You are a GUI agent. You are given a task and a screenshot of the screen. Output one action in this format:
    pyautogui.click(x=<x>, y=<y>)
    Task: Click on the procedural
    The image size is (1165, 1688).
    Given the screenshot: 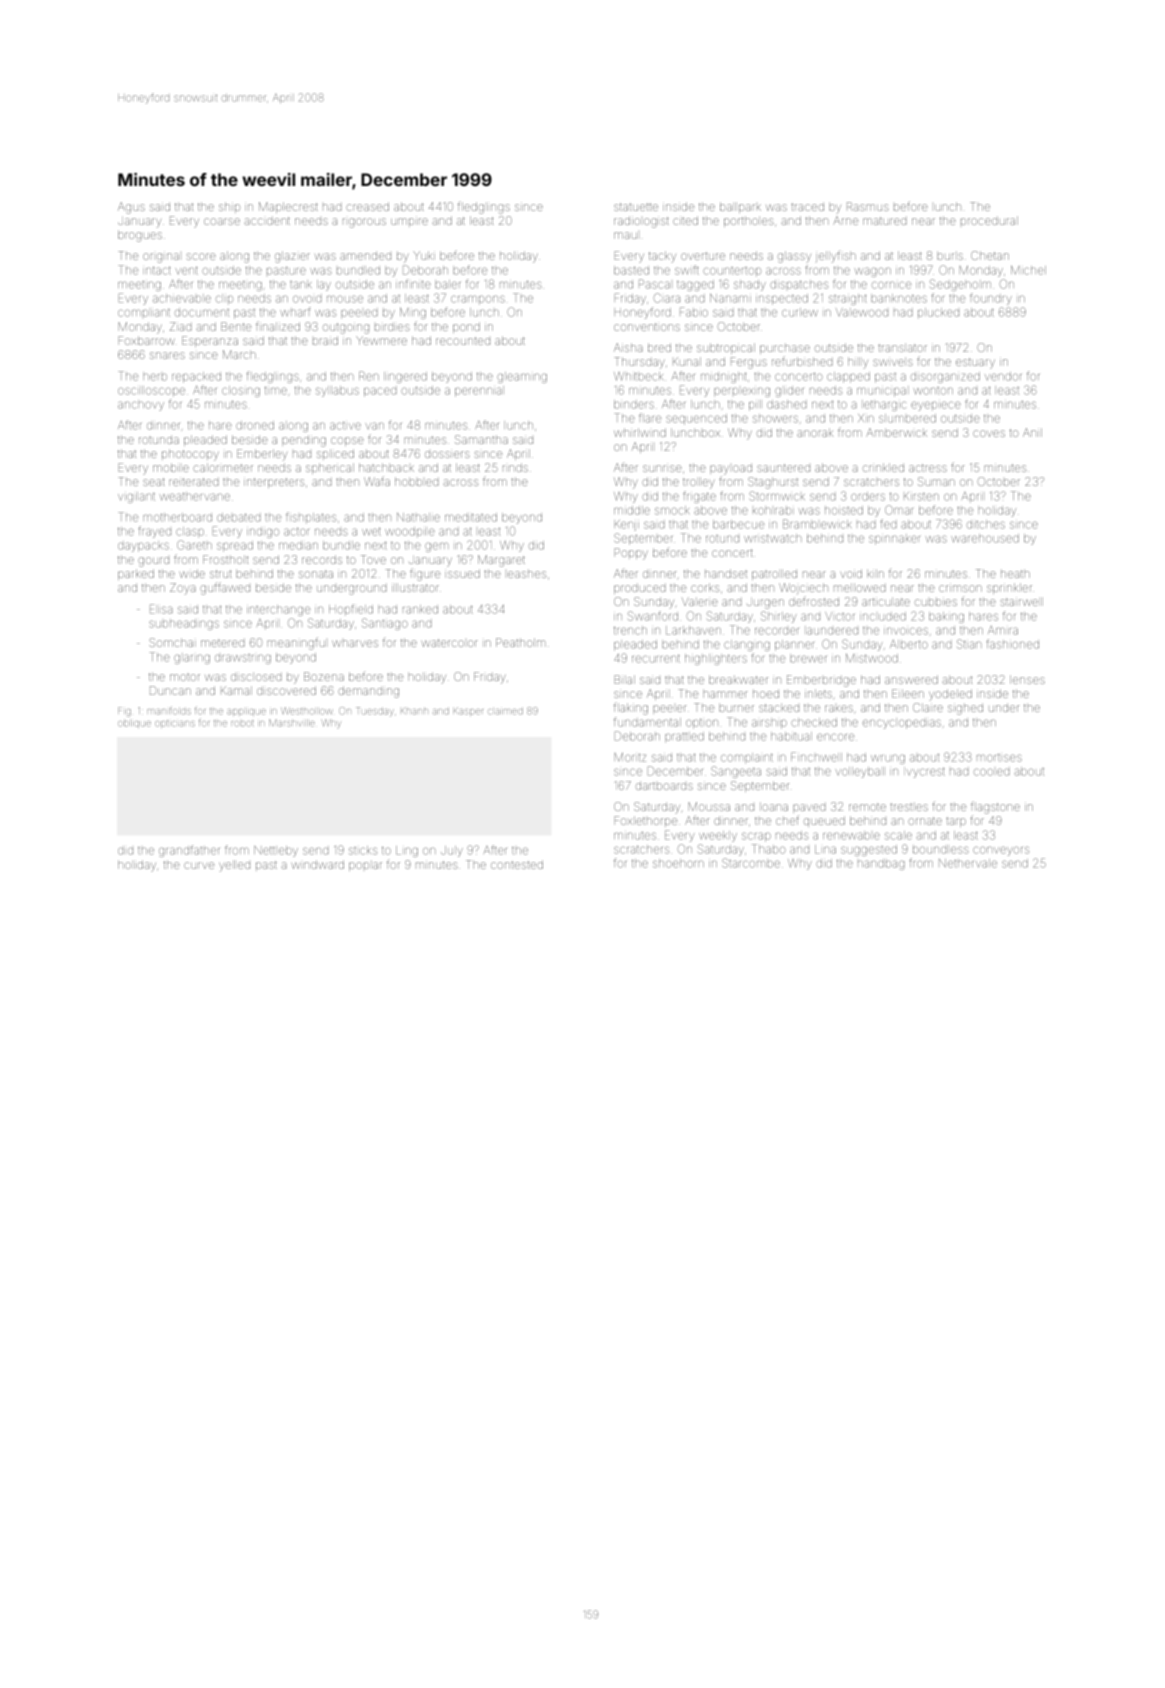 What is the action you would take?
    pyautogui.click(x=989, y=220)
